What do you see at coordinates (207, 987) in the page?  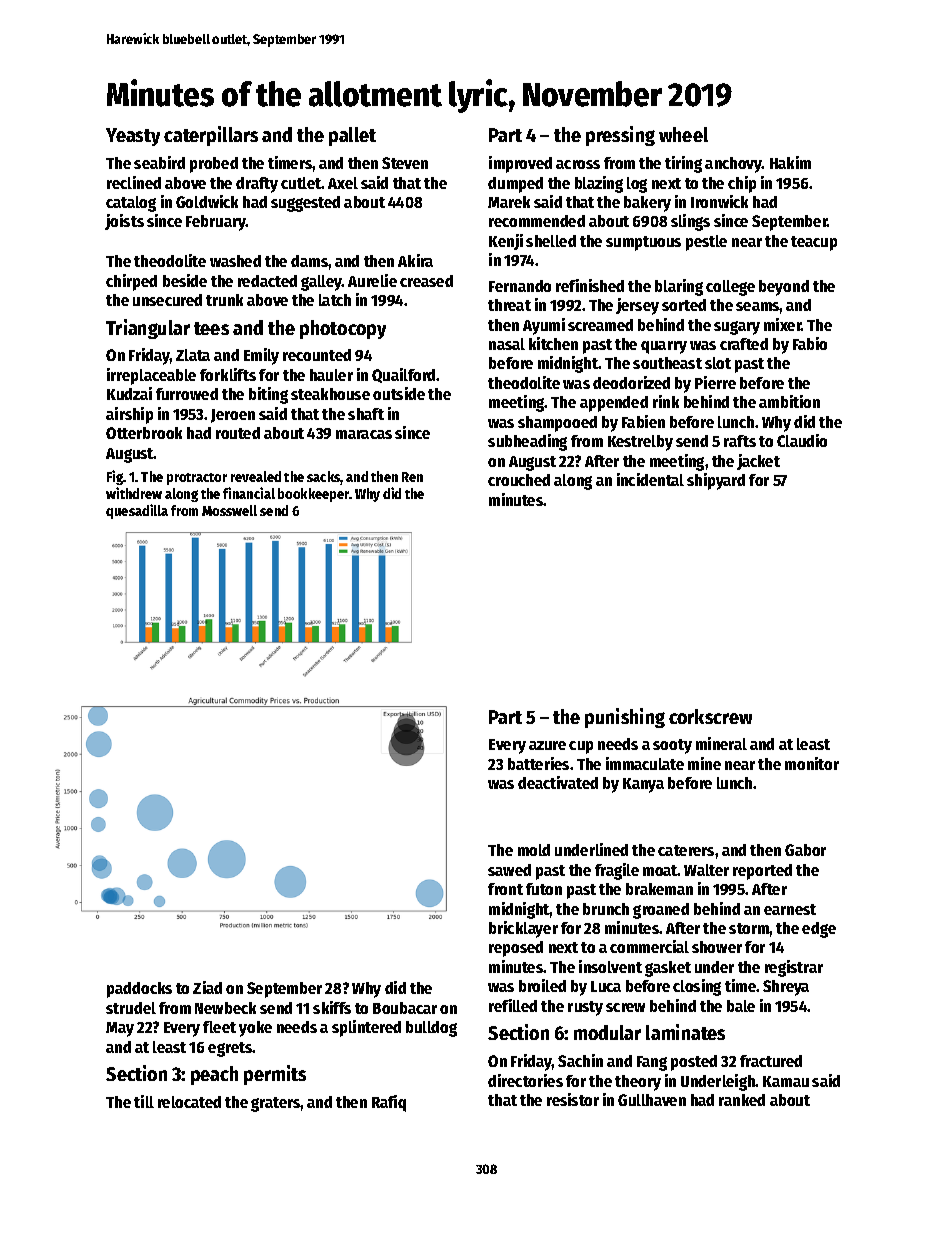 I see `Ziad` at bounding box center [207, 987].
